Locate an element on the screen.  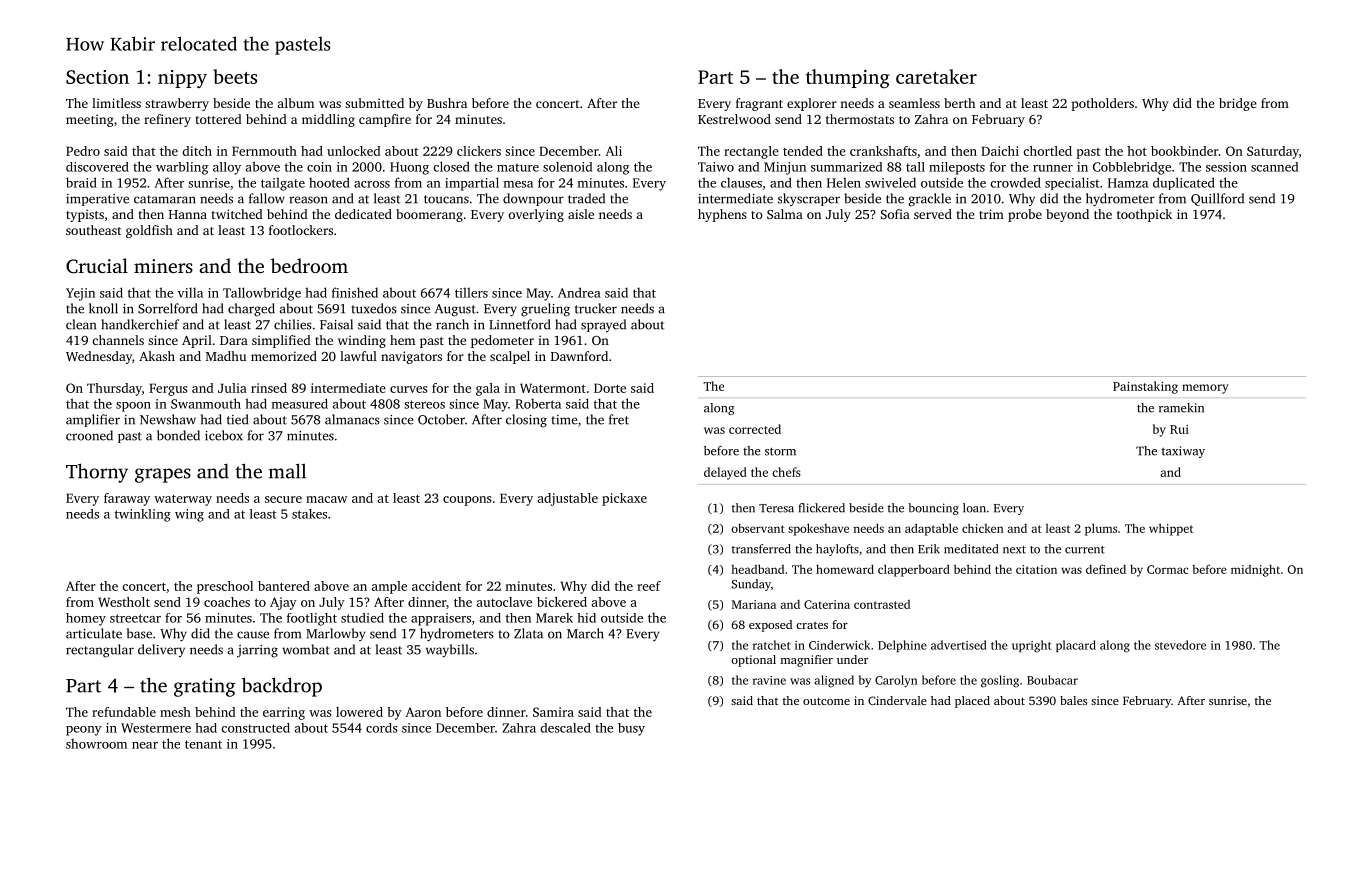
hyphens is located at coordinates (722, 215).
